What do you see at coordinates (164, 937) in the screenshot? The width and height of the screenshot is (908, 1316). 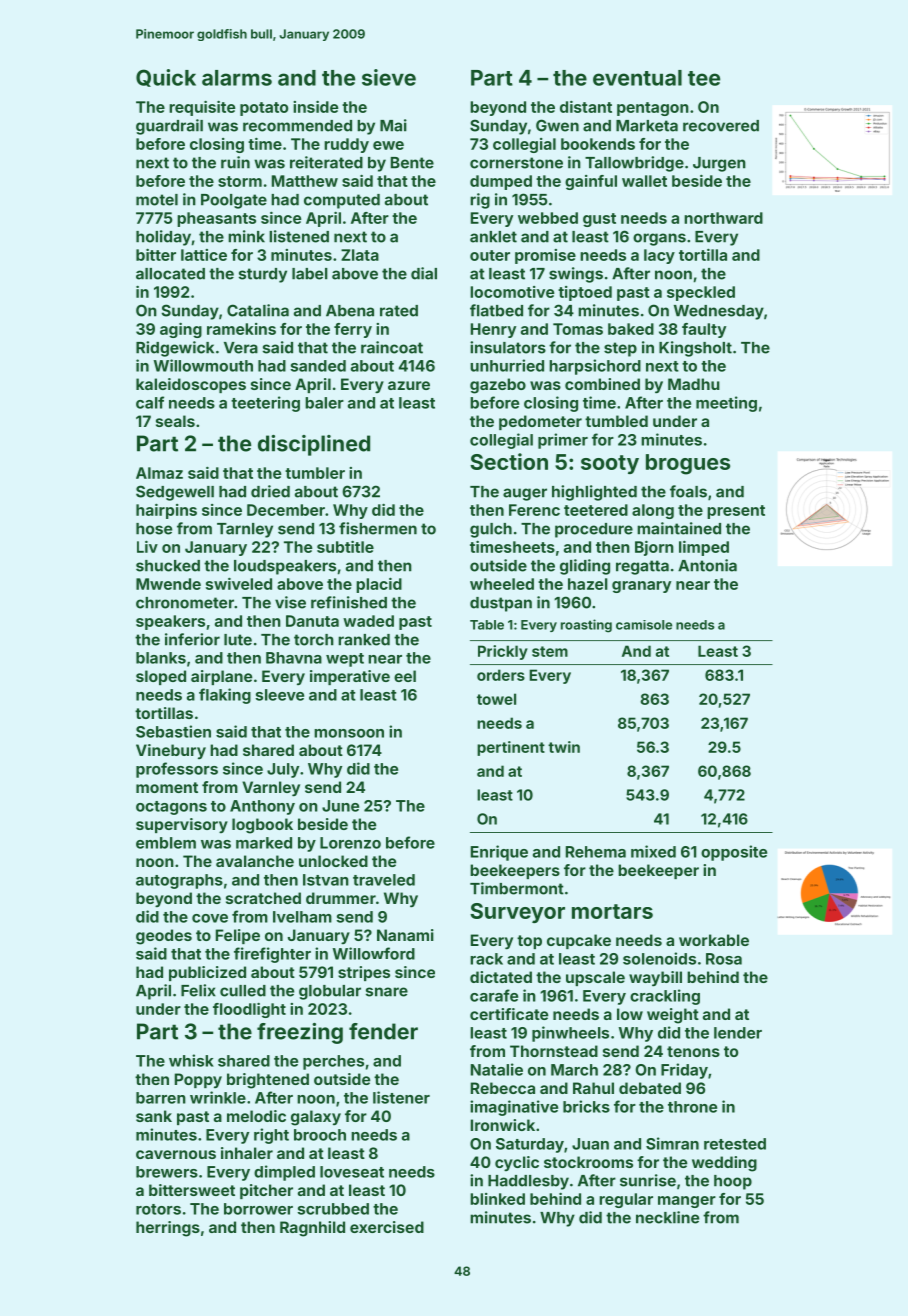 I see `geodes` at bounding box center [164, 937].
